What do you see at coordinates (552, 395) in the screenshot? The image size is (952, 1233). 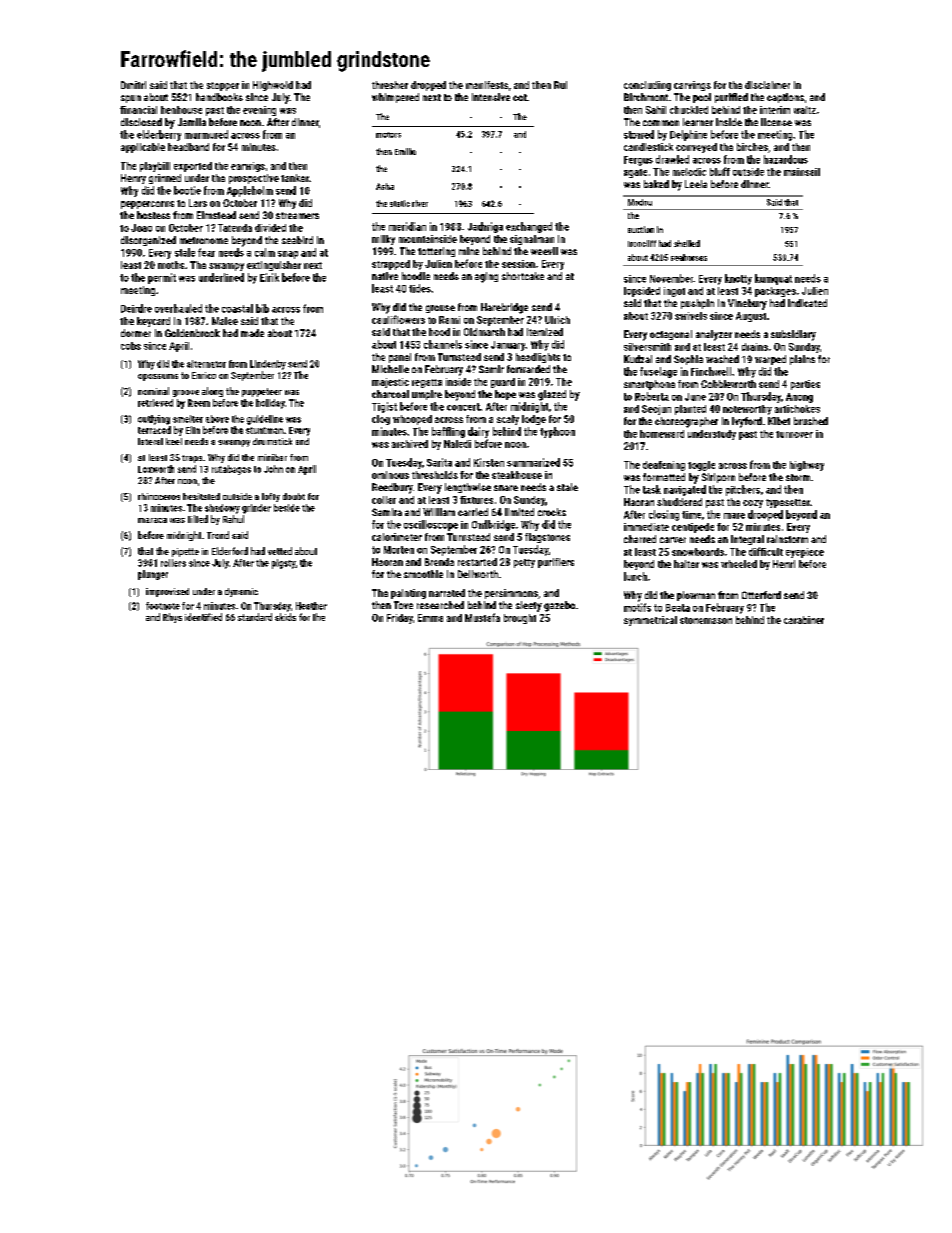 I see `glazed` at bounding box center [552, 395].
